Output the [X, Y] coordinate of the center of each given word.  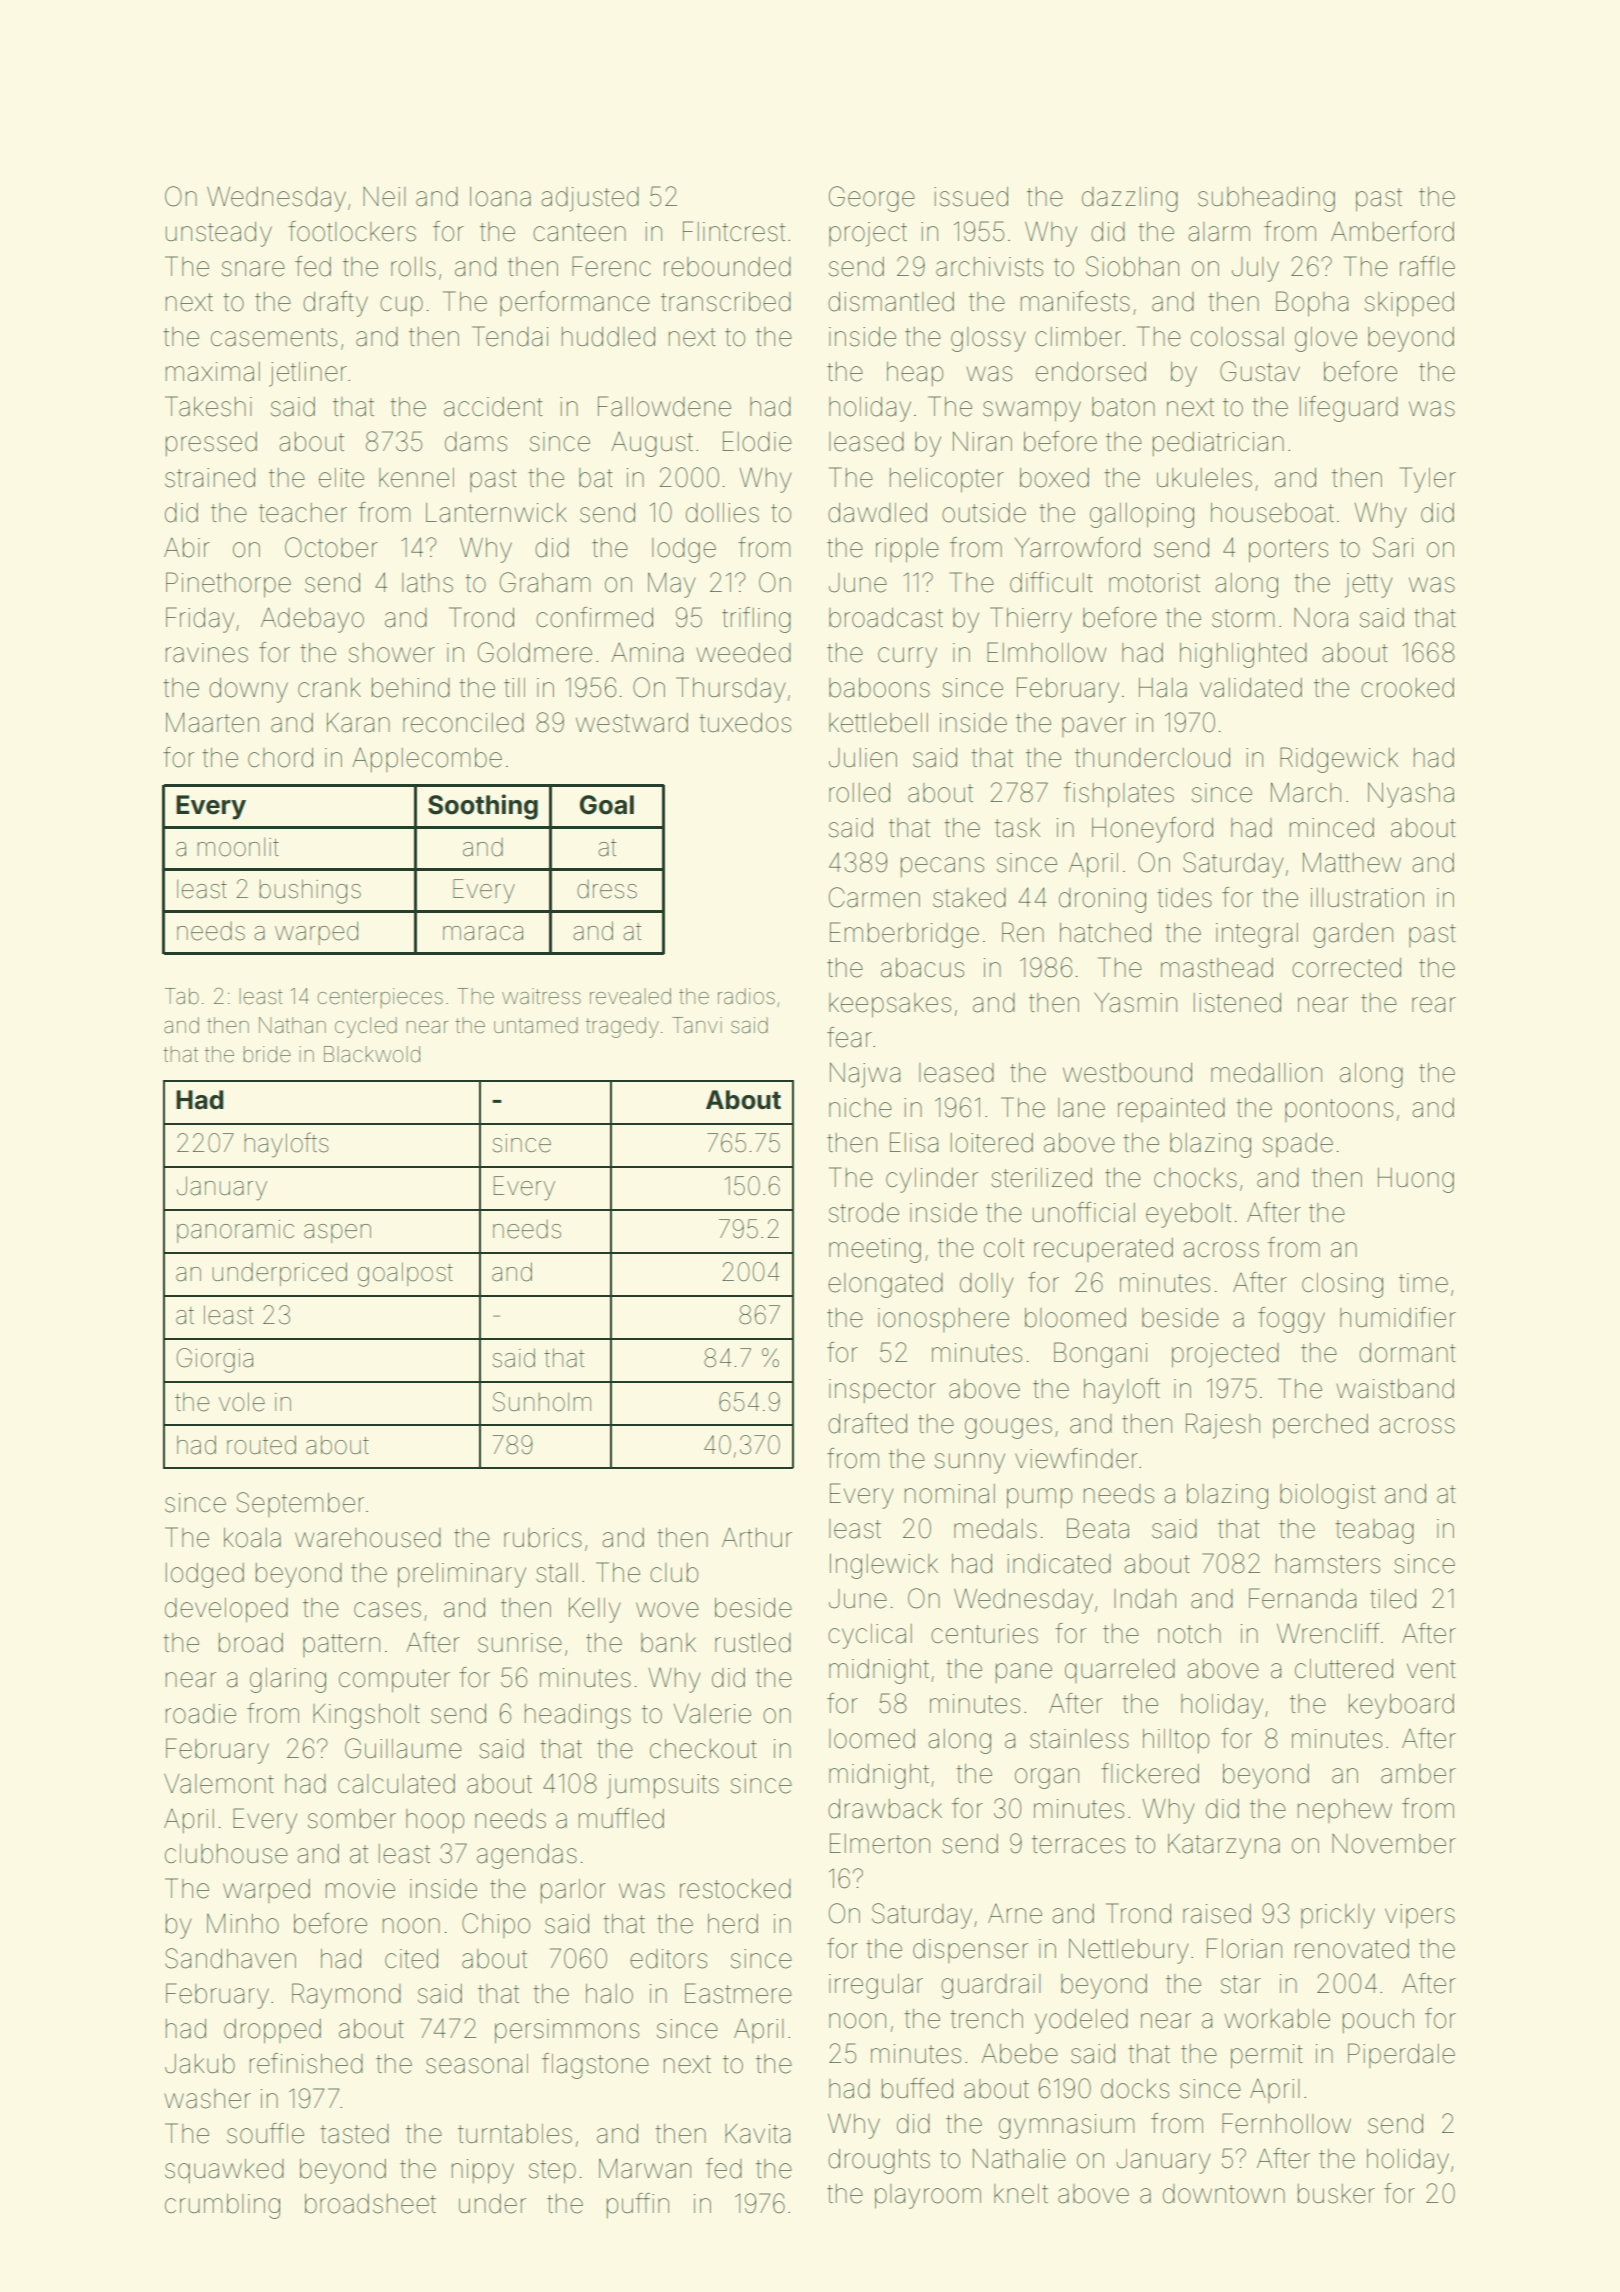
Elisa [914, 1142]
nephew [1345, 1811]
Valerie [712, 1714]
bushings [310, 891]
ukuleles [1204, 478]
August [652, 444]
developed [226, 1610]
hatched [1105, 933]
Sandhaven [230, 1958]
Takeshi [208, 406]
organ [1047, 1778]
